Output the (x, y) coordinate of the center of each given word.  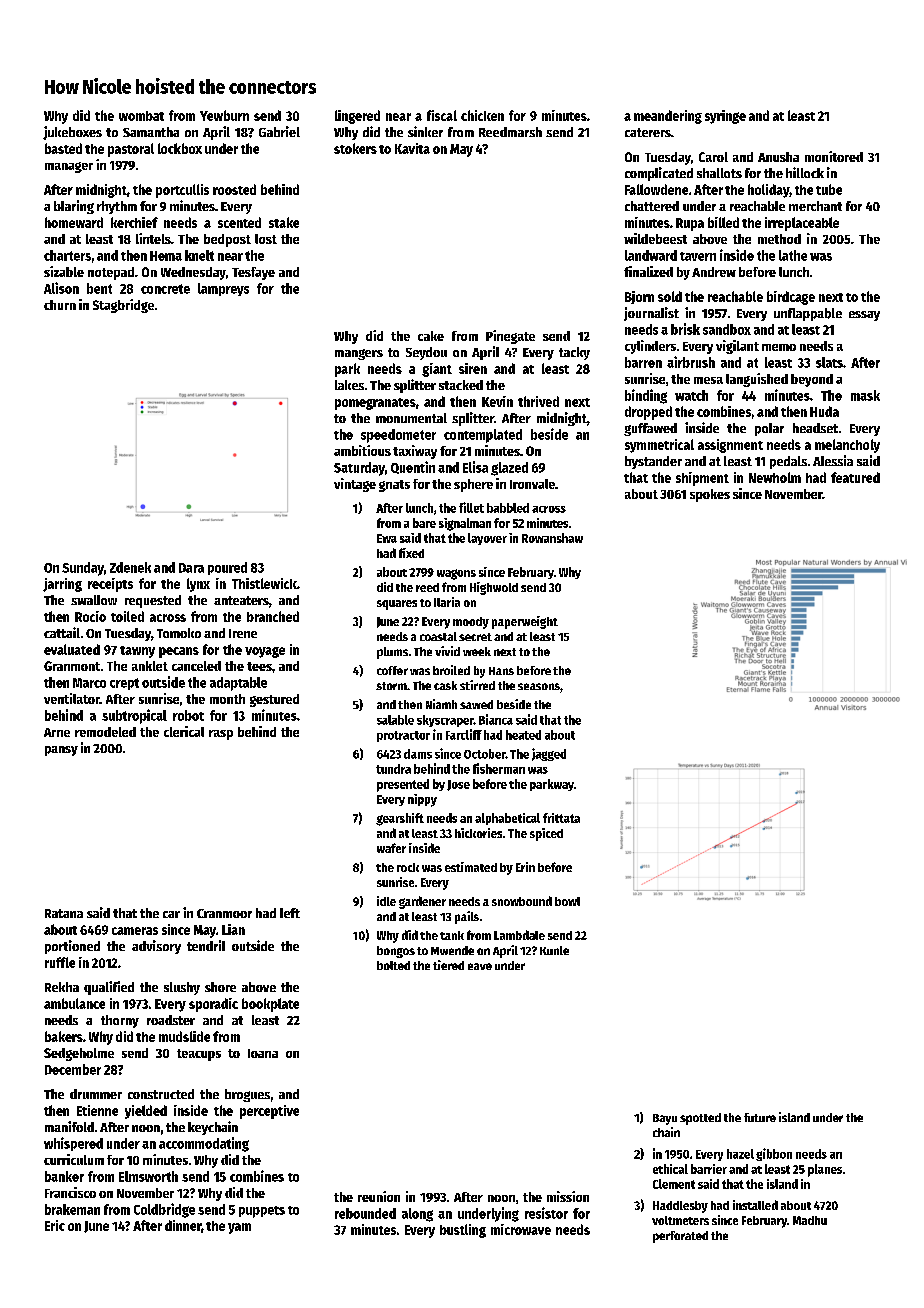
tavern (698, 256)
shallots (719, 173)
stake (284, 222)
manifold (69, 1126)
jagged (549, 754)
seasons (539, 686)
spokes (710, 495)
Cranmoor (224, 913)
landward (651, 255)
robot (188, 715)
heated (523, 735)
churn (60, 305)
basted (63, 148)
